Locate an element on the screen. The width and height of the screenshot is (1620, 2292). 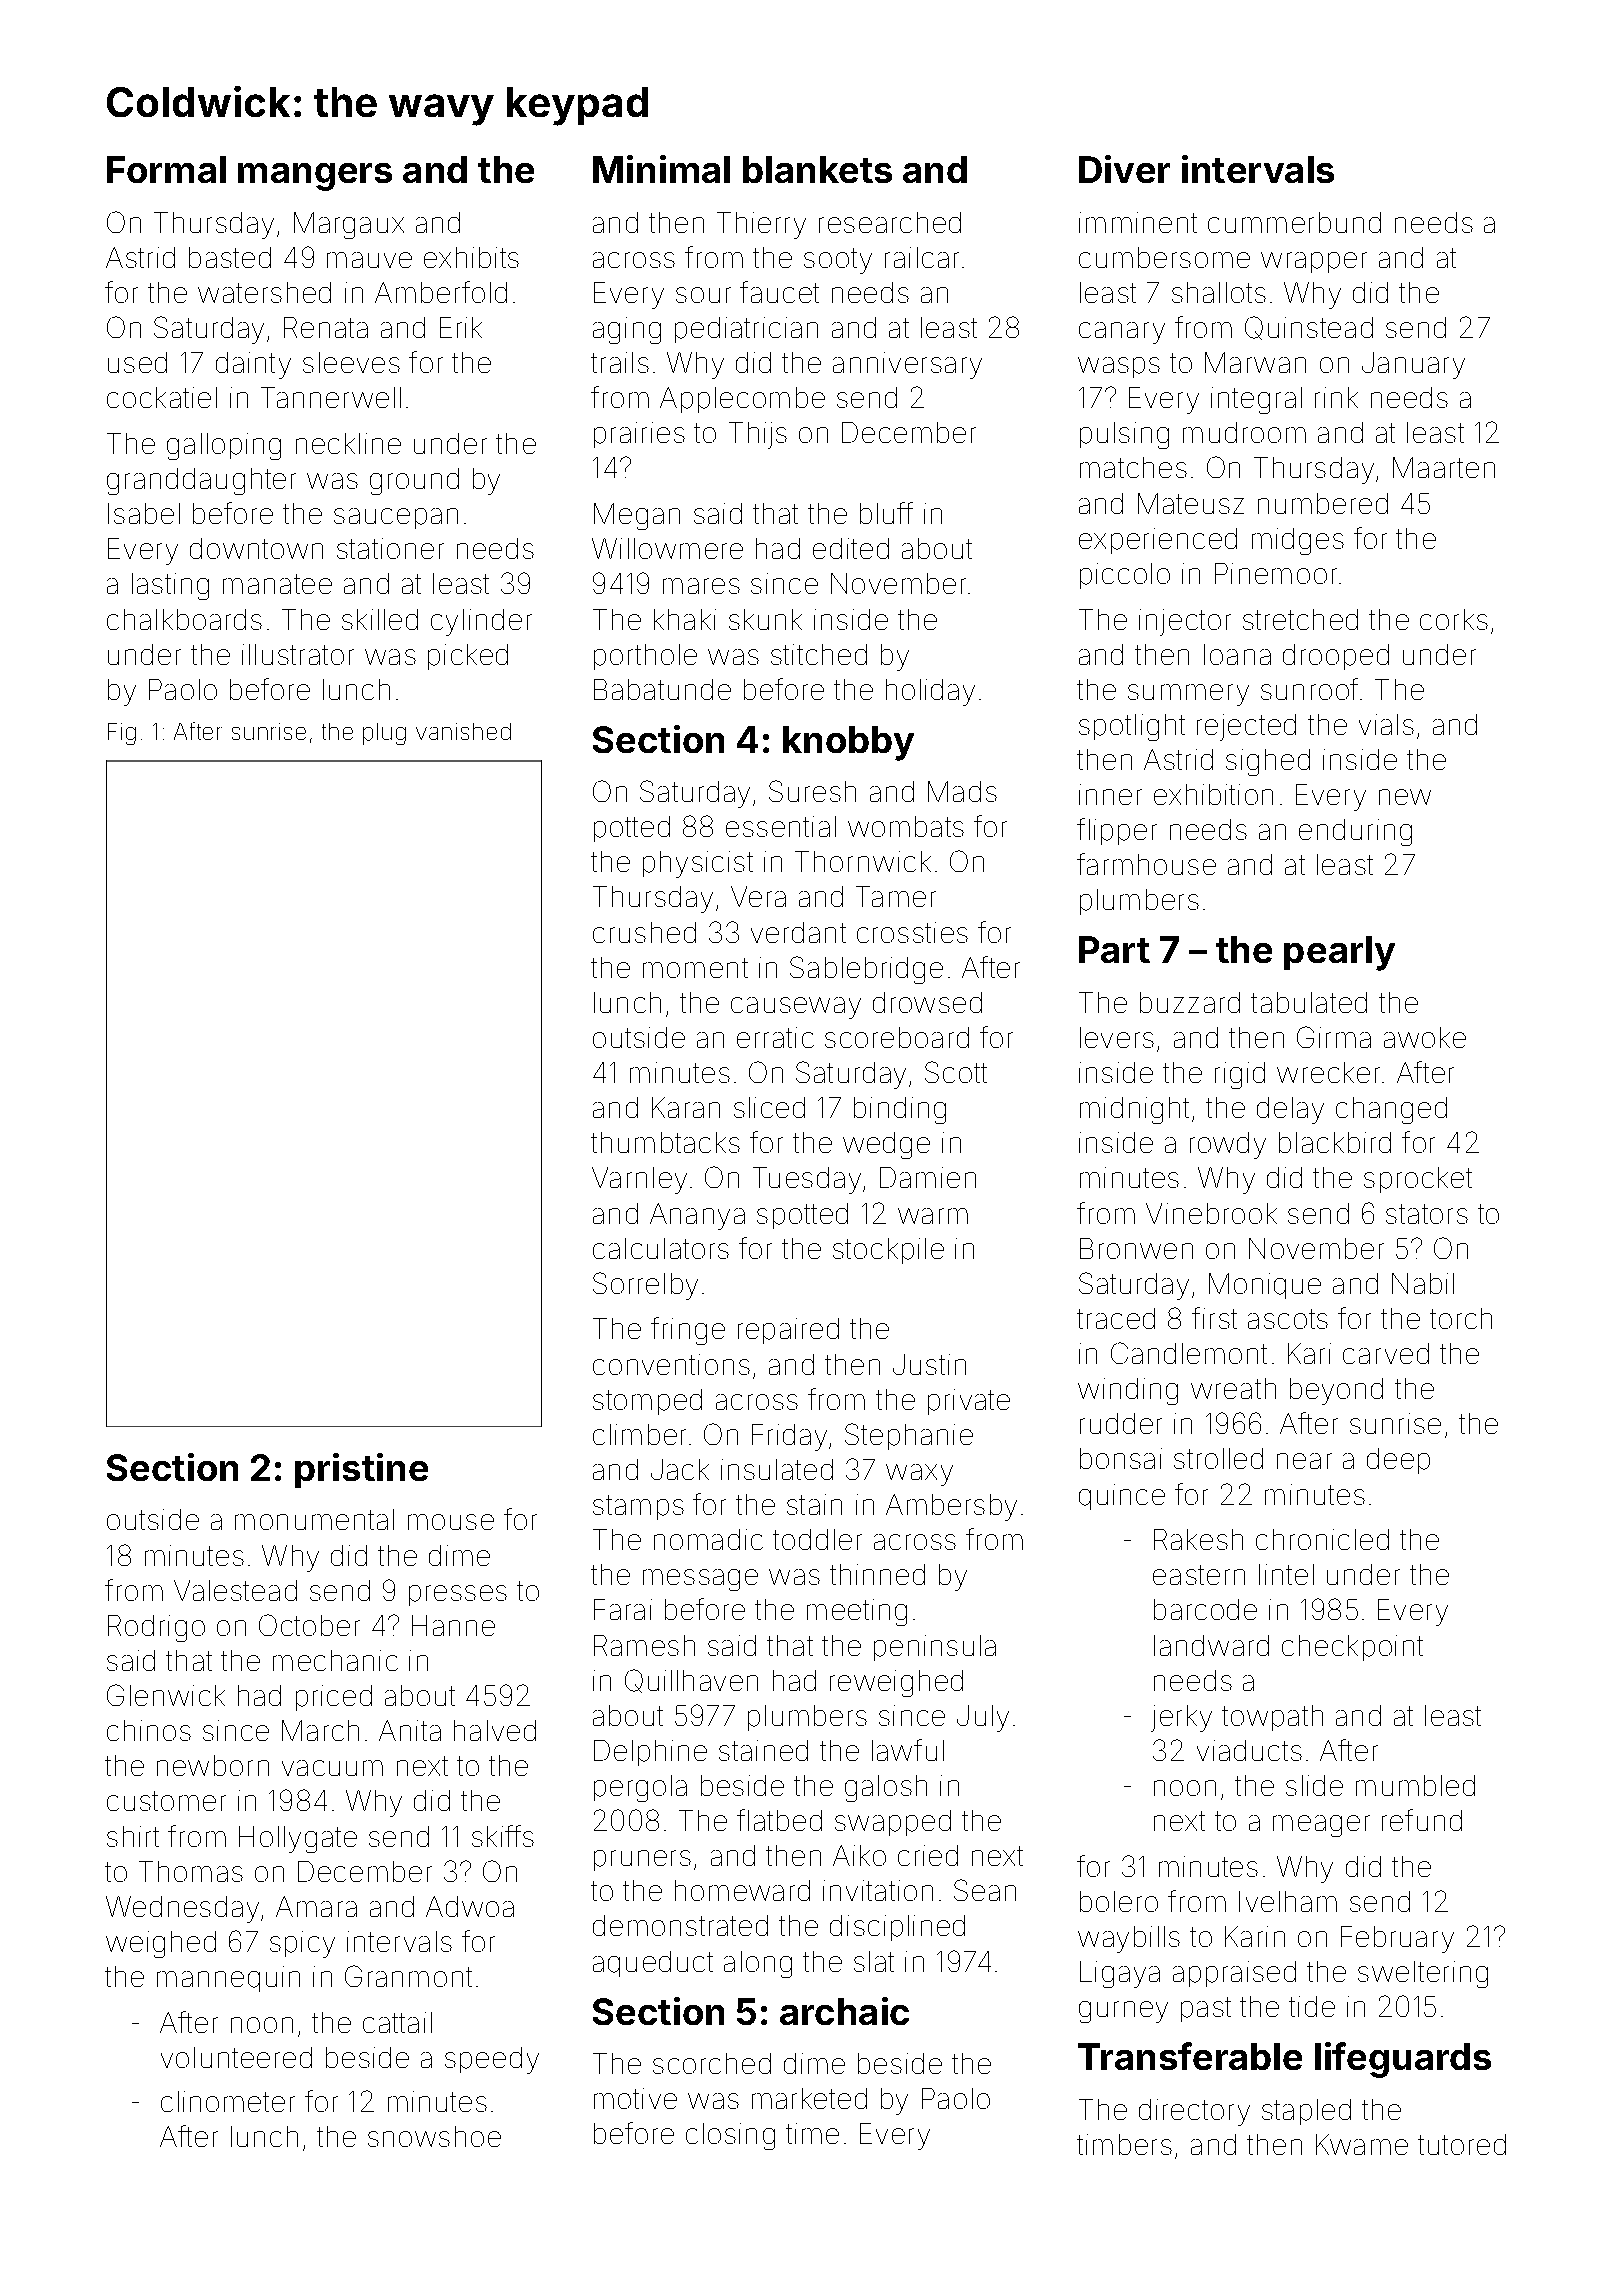
Minimal is located at coordinates (661, 169).
